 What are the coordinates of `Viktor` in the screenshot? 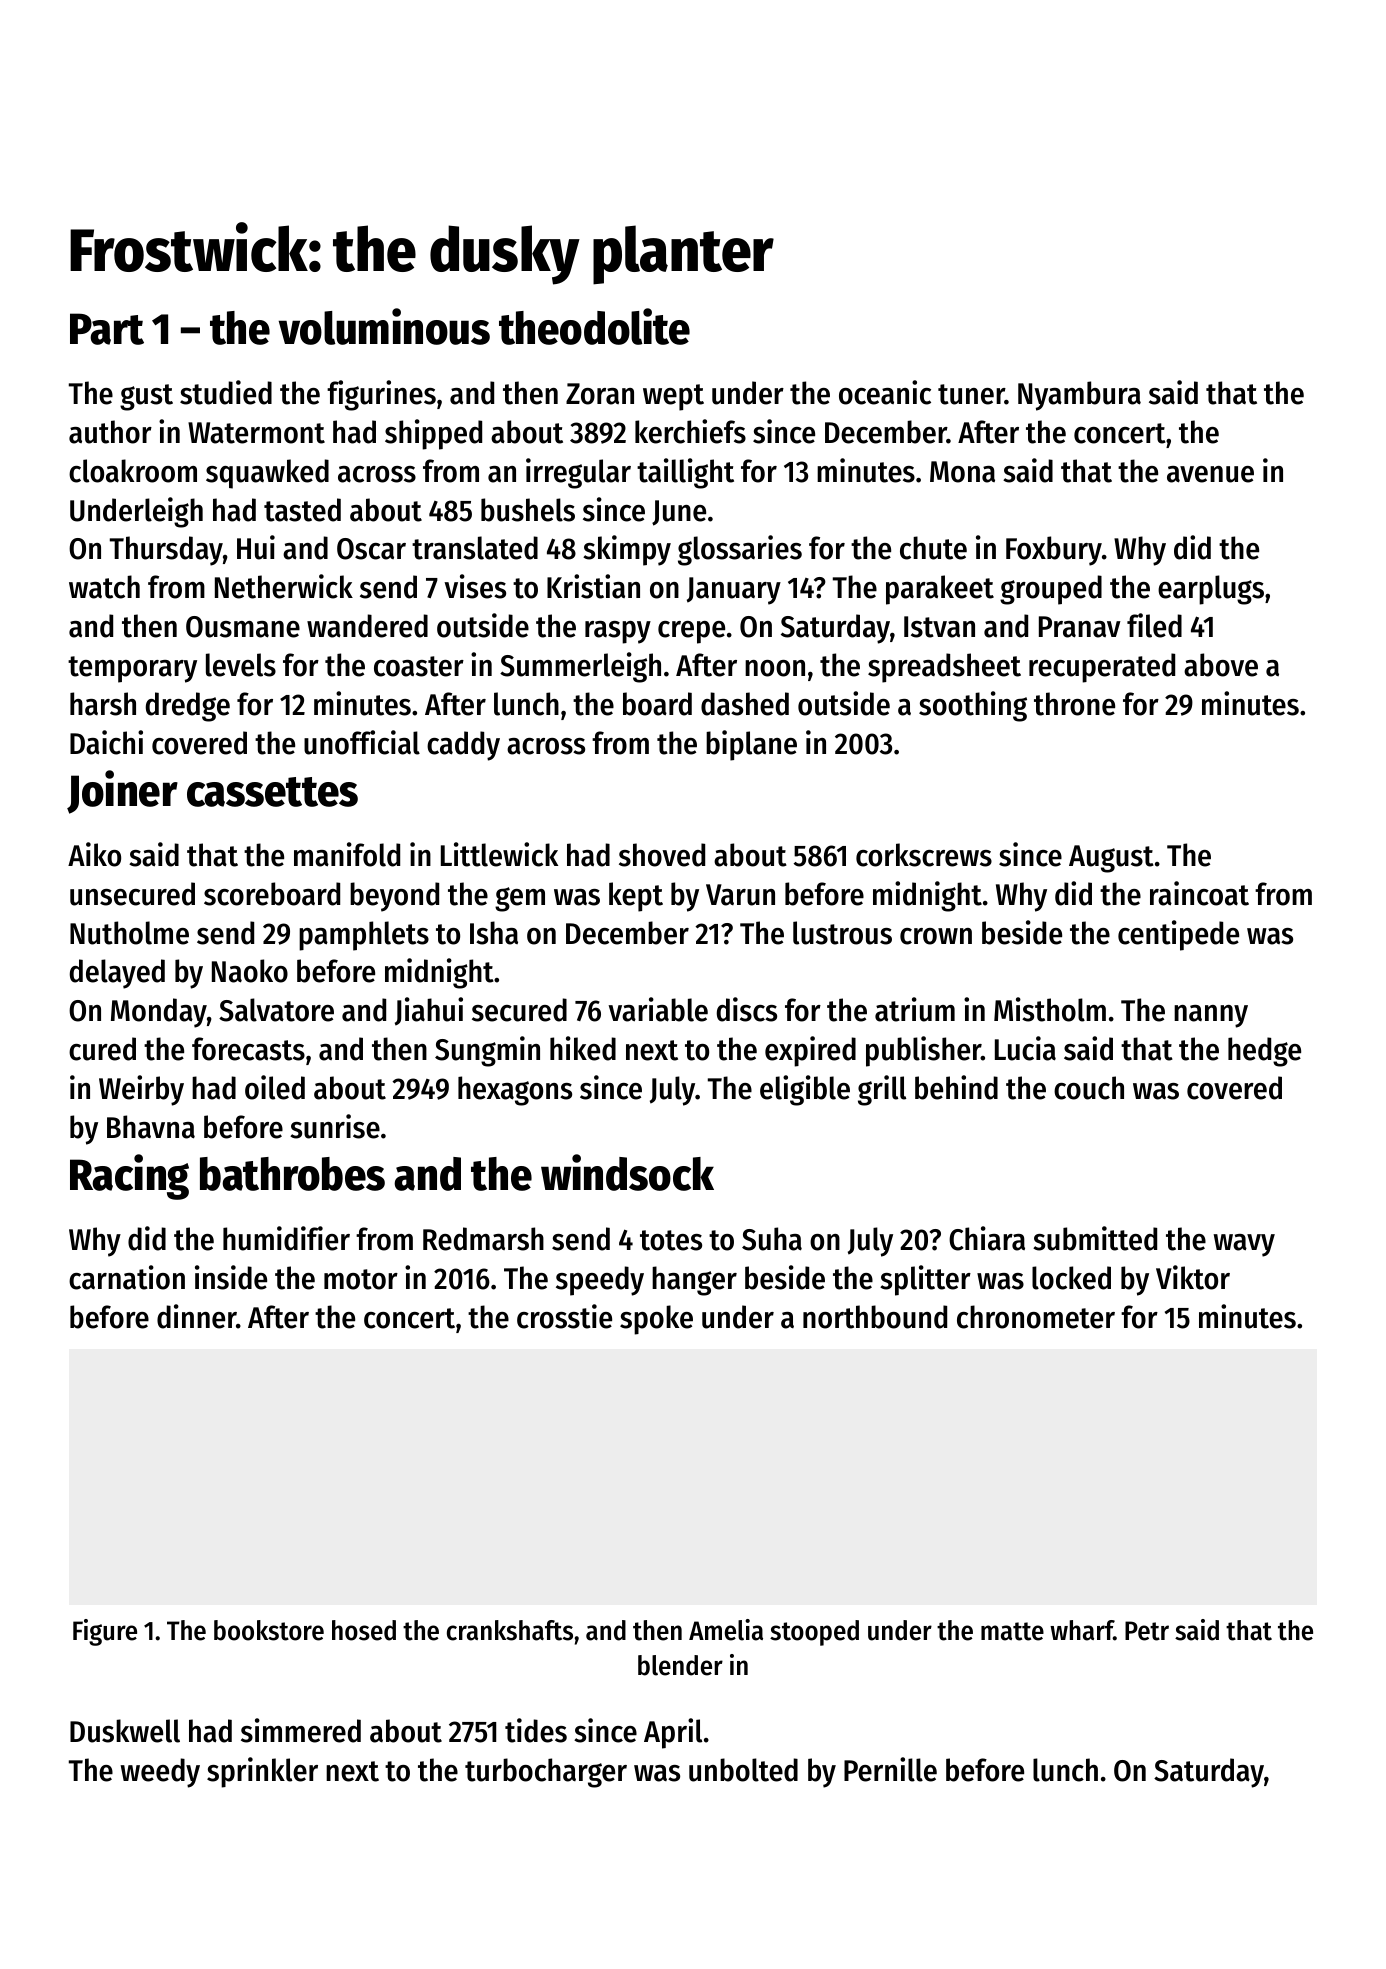 It's located at (1193, 1277).
